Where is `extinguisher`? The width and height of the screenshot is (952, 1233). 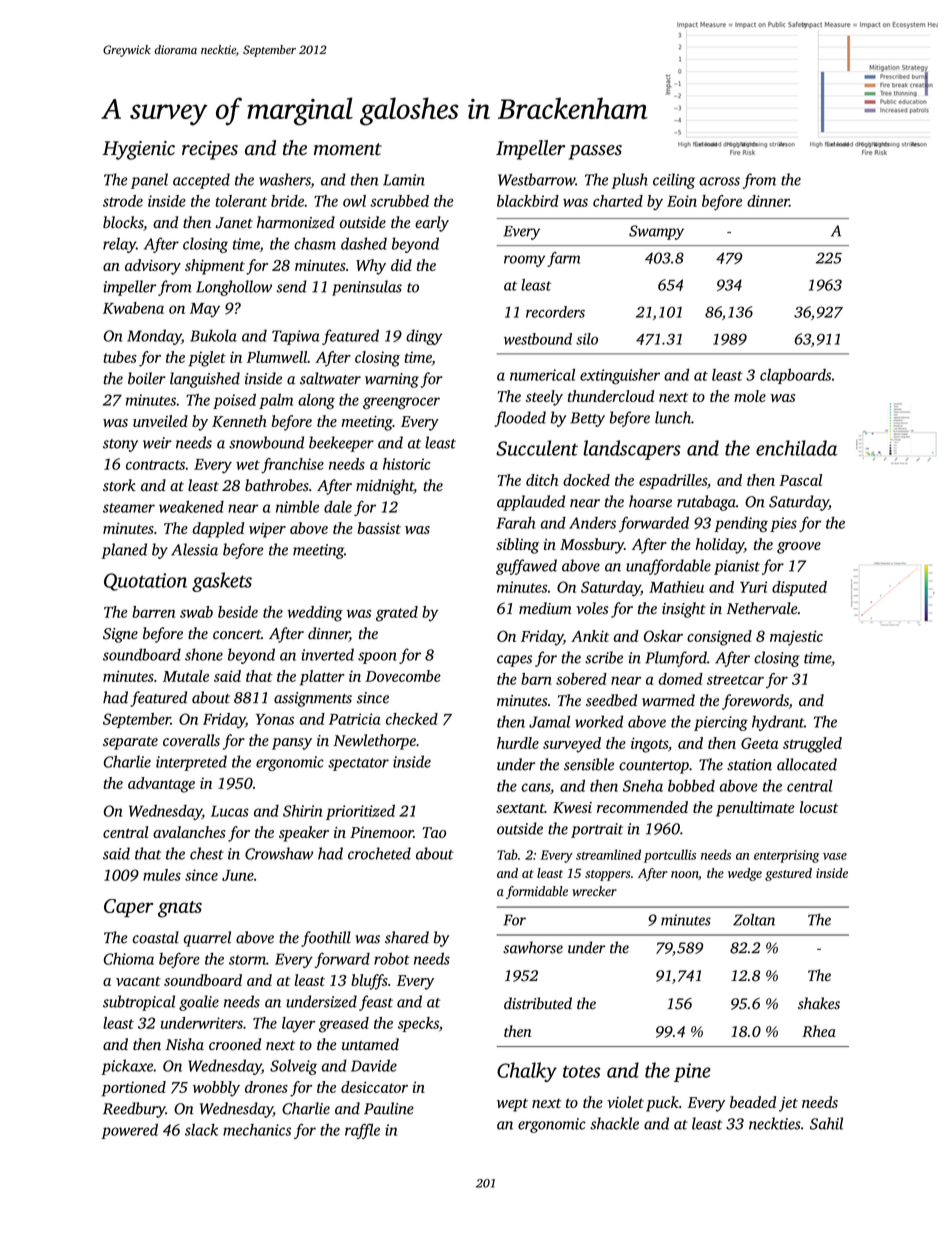 extinguisher is located at coordinates (620, 377).
